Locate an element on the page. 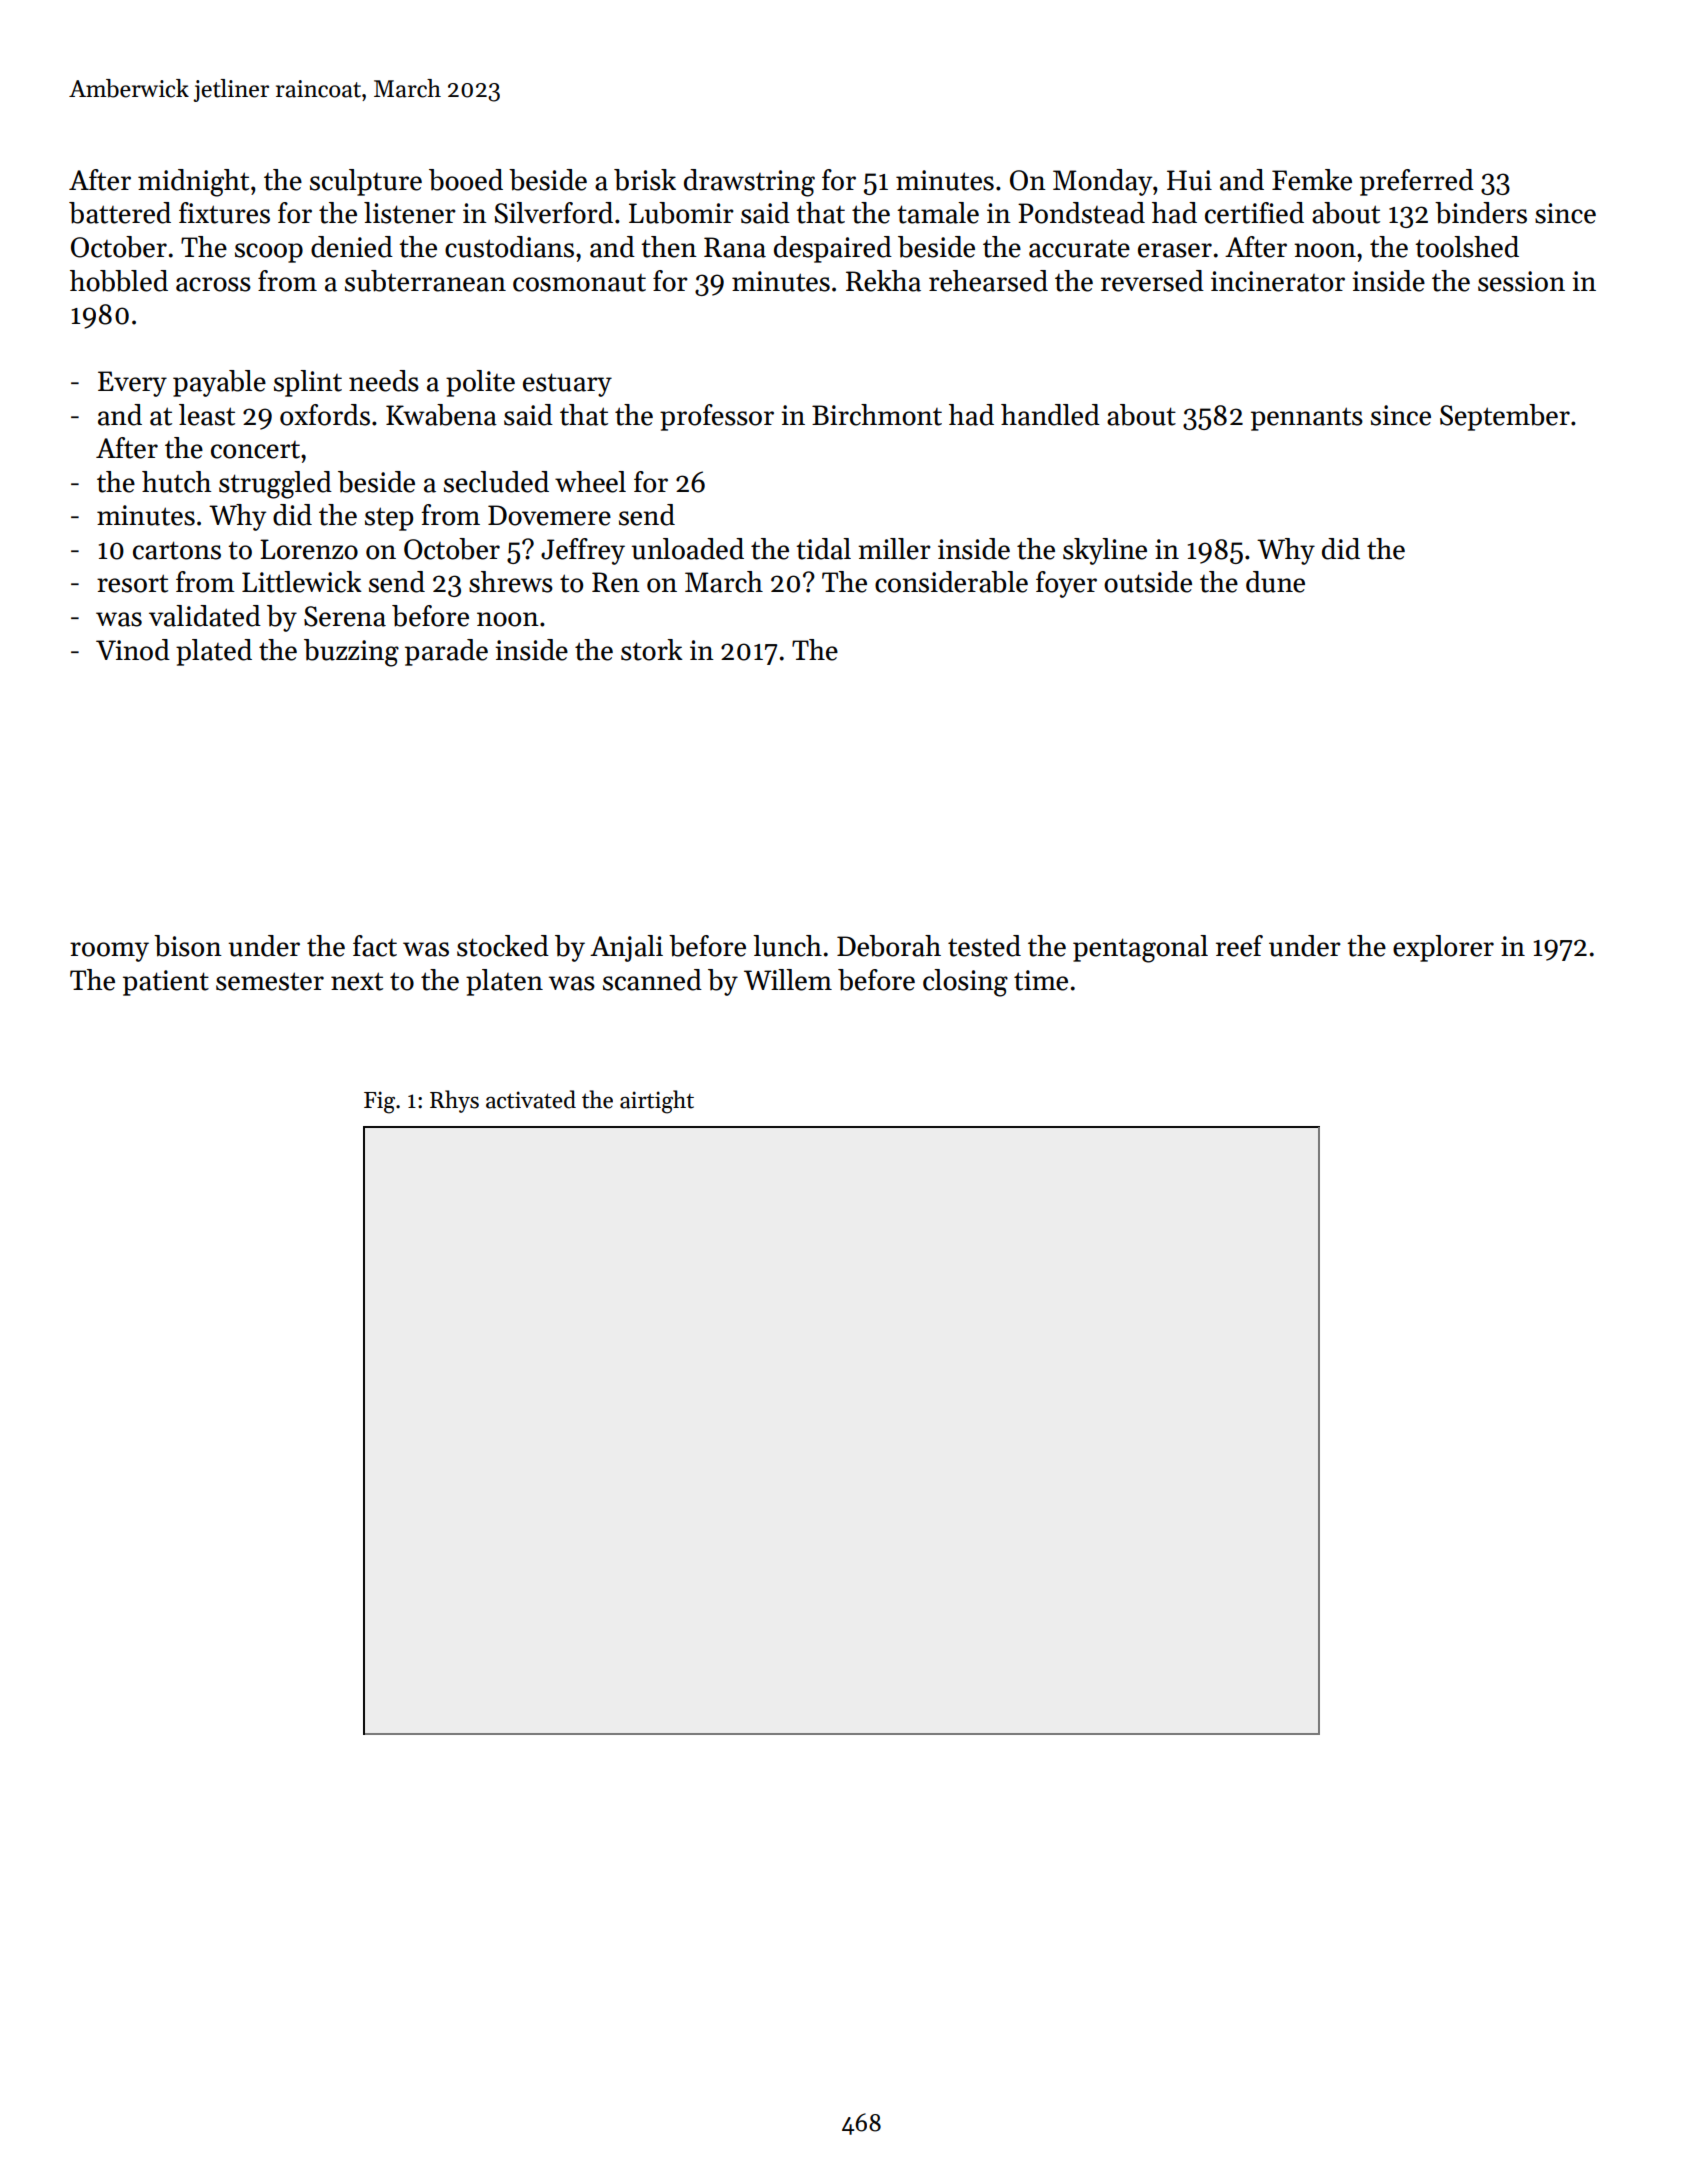 This image has height=2178, width=1683. Fig is located at coordinates (379, 1102).
